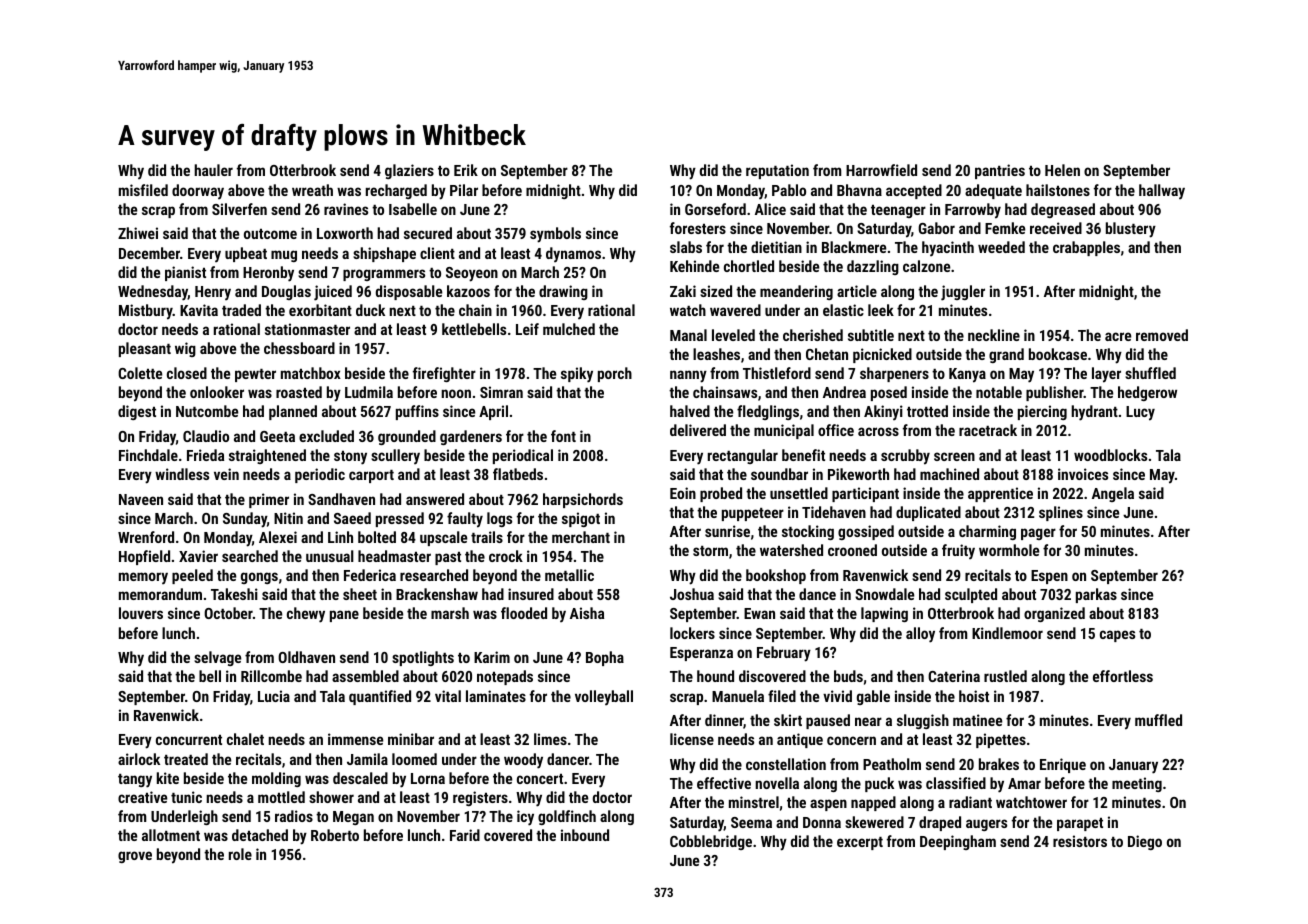 The image size is (1308, 924). What do you see at coordinates (878, 431) in the document?
I see `across` at bounding box center [878, 431].
